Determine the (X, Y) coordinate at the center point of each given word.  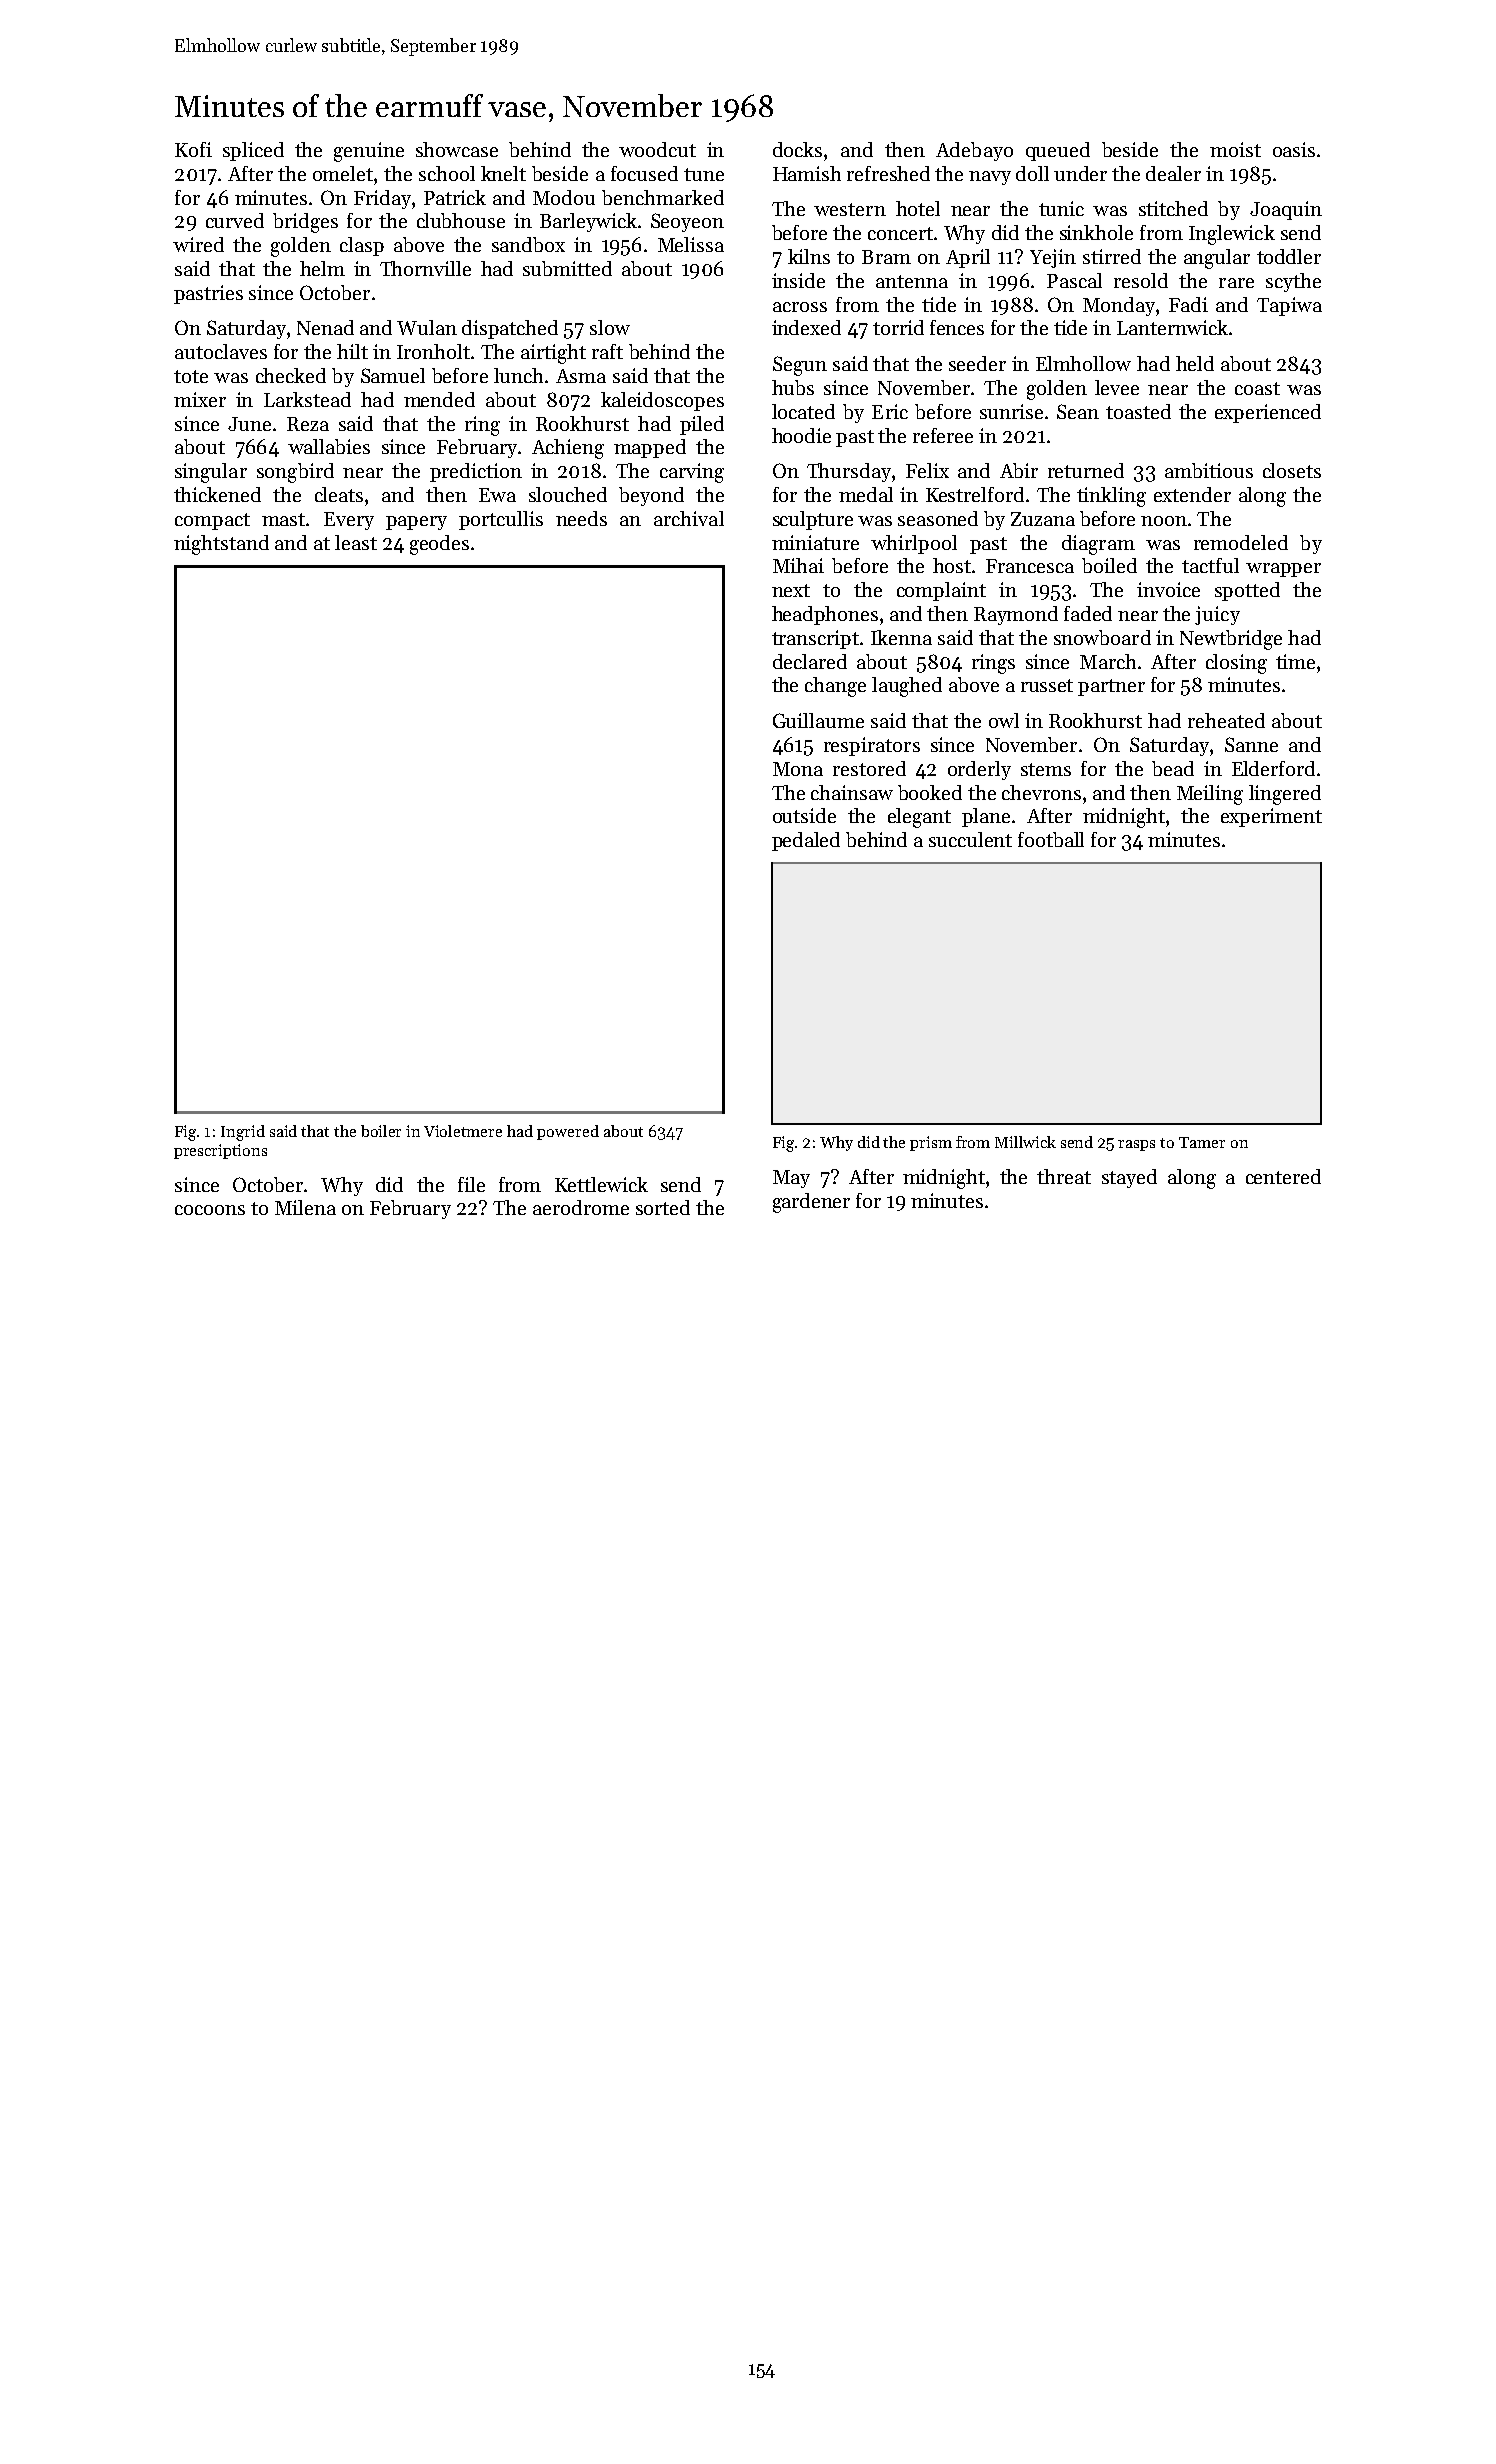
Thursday (849, 472)
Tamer (1202, 1142)
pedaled (806, 841)
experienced (1268, 413)
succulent (970, 839)
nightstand (221, 545)
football (1051, 839)
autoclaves (221, 351)
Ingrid (243, 1133)
